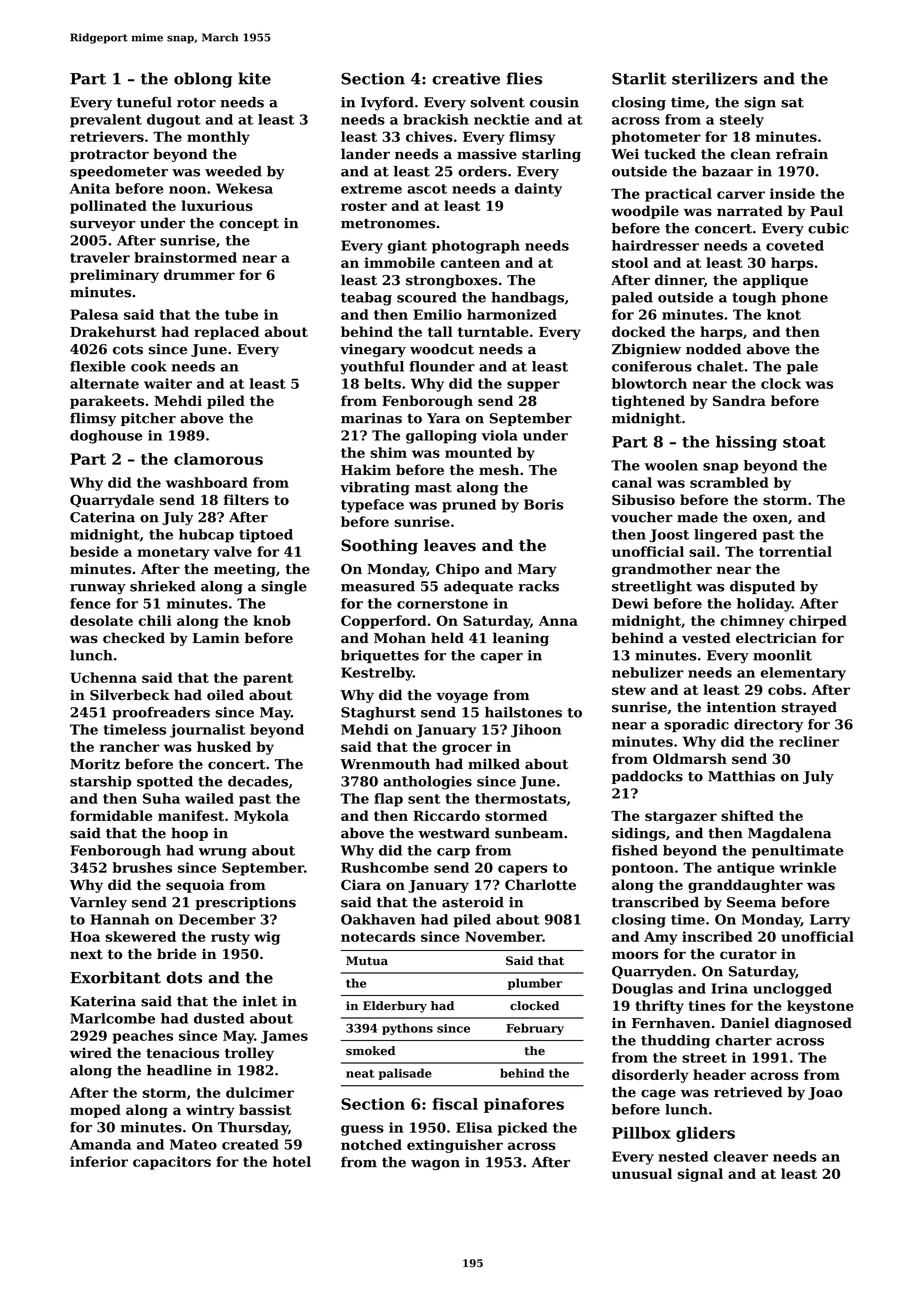 The image size is (924, 1308). What do you see at coordinates (523, 712) in the image?
I see `hailstones` at bounding box center [523, 712].
